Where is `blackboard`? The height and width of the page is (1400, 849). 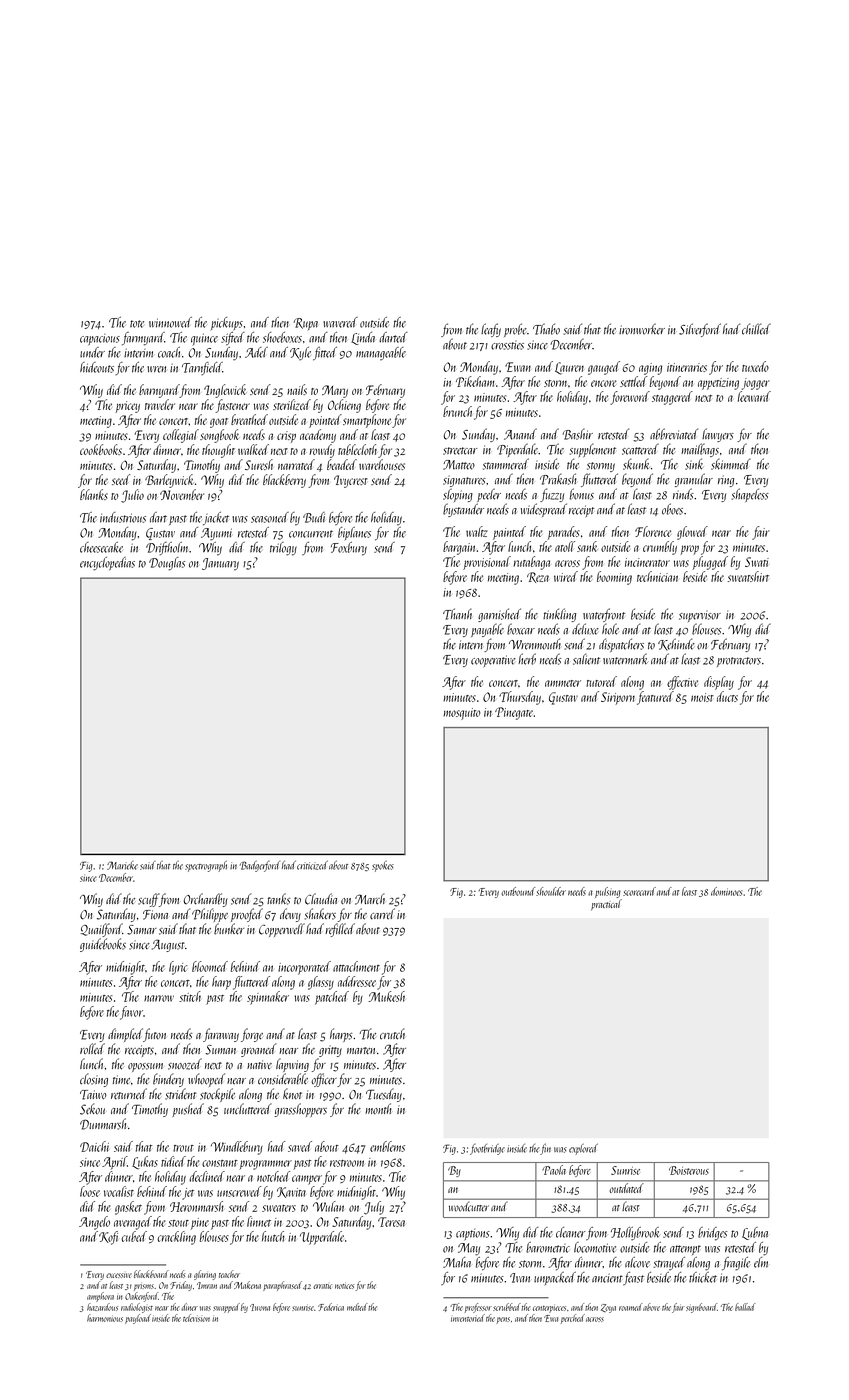 blackboard is located at coordinates (151, 1274).
